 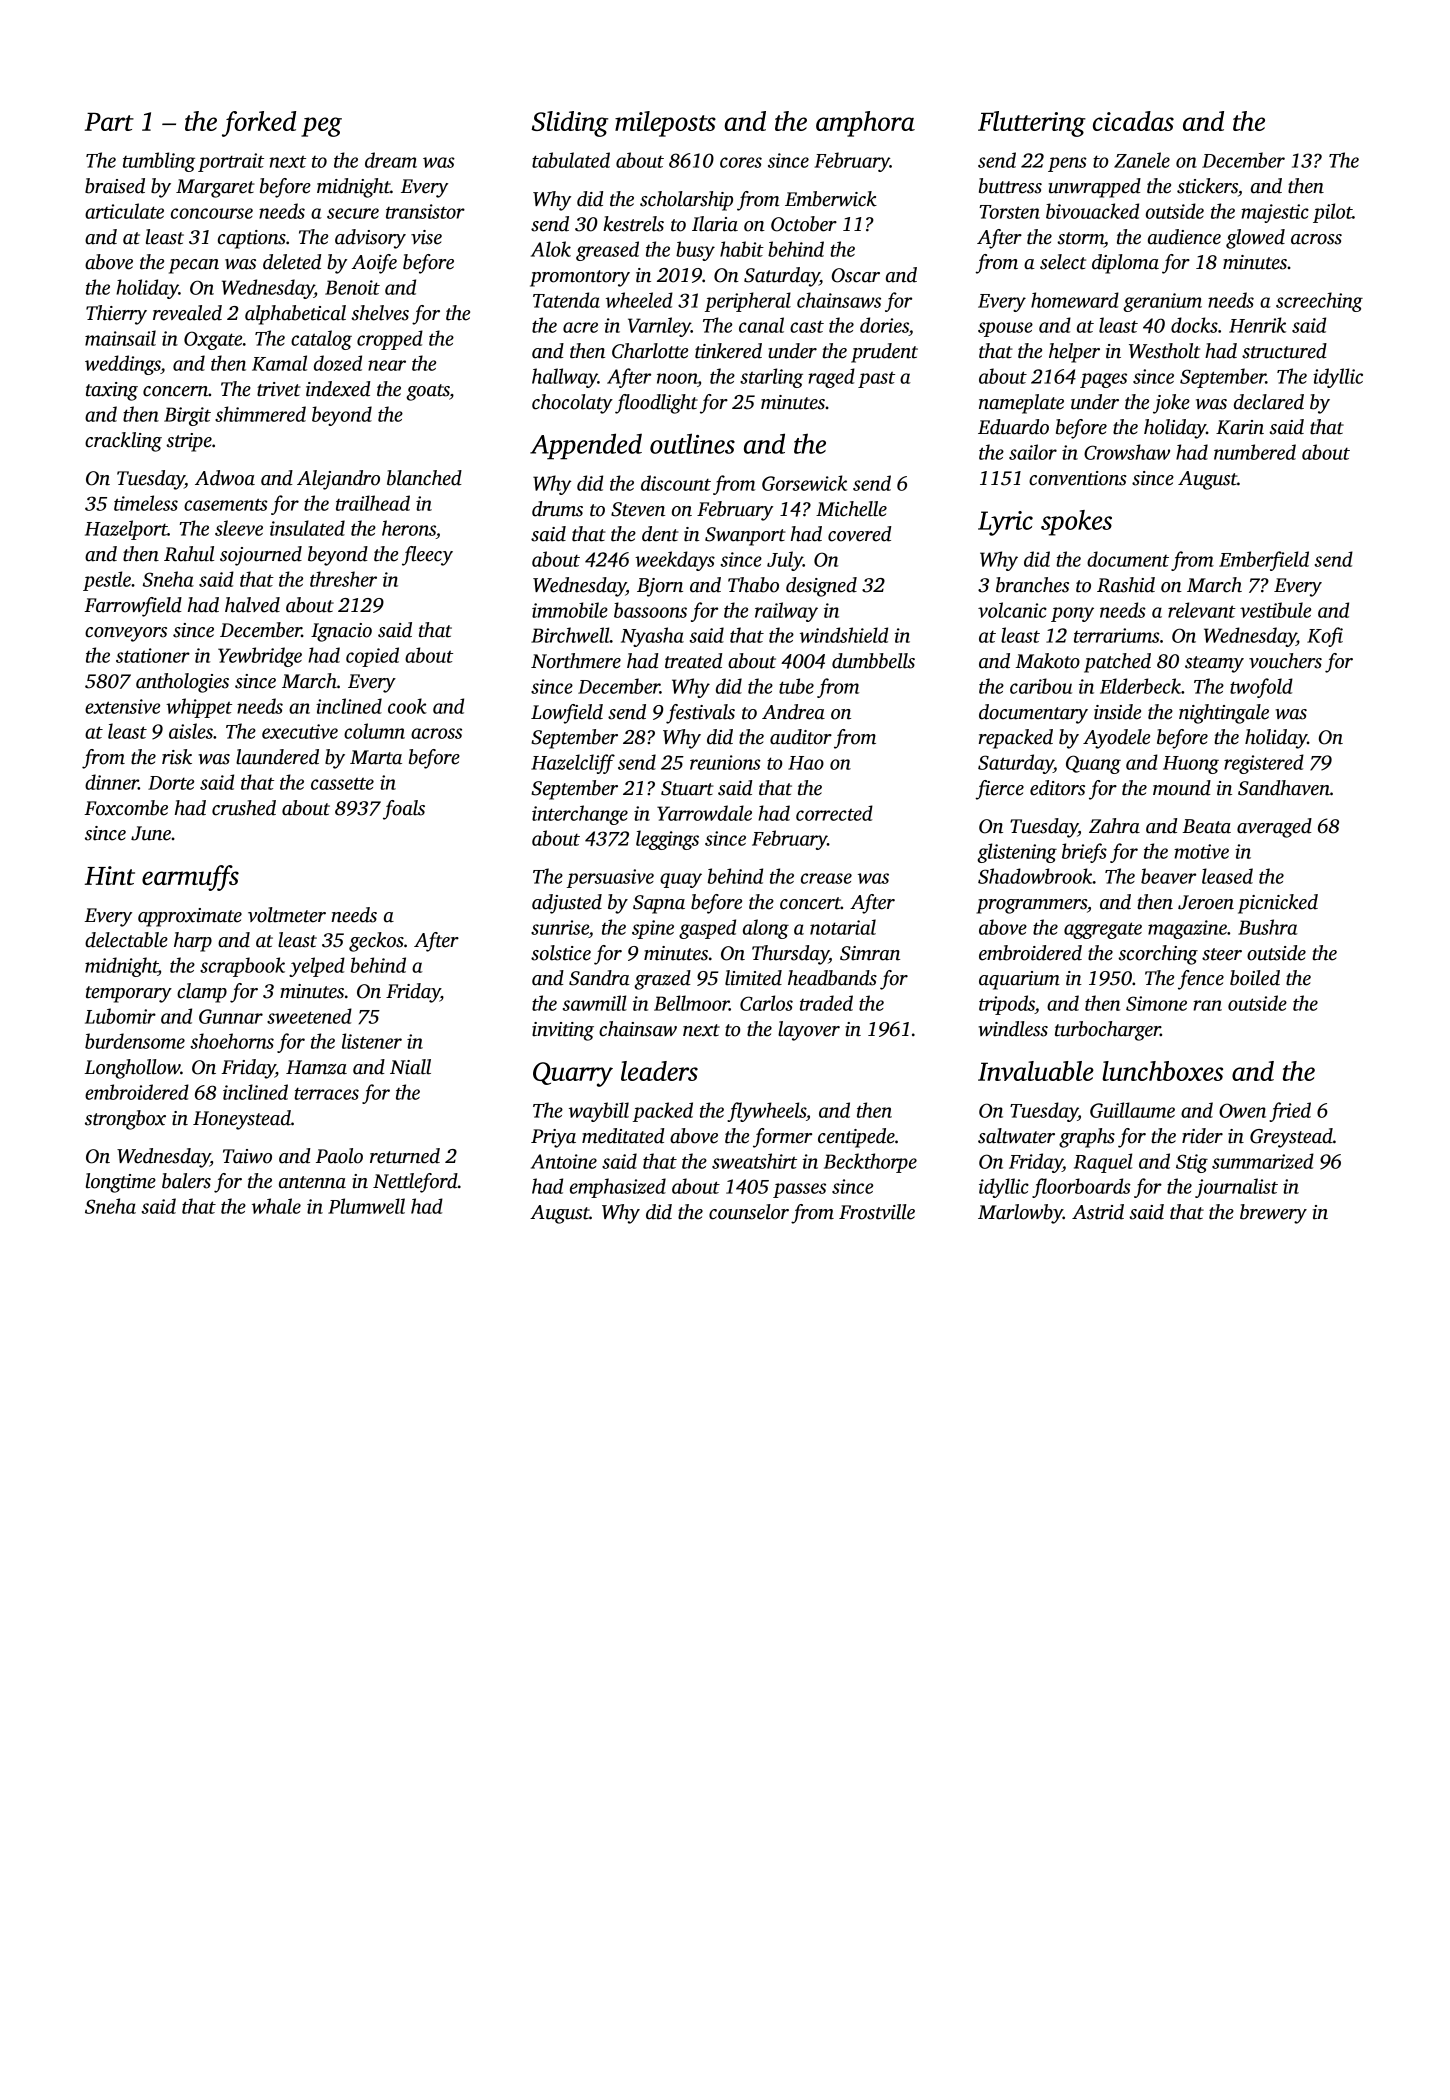 I want to click on declared, so click(x=1269, y=402).
